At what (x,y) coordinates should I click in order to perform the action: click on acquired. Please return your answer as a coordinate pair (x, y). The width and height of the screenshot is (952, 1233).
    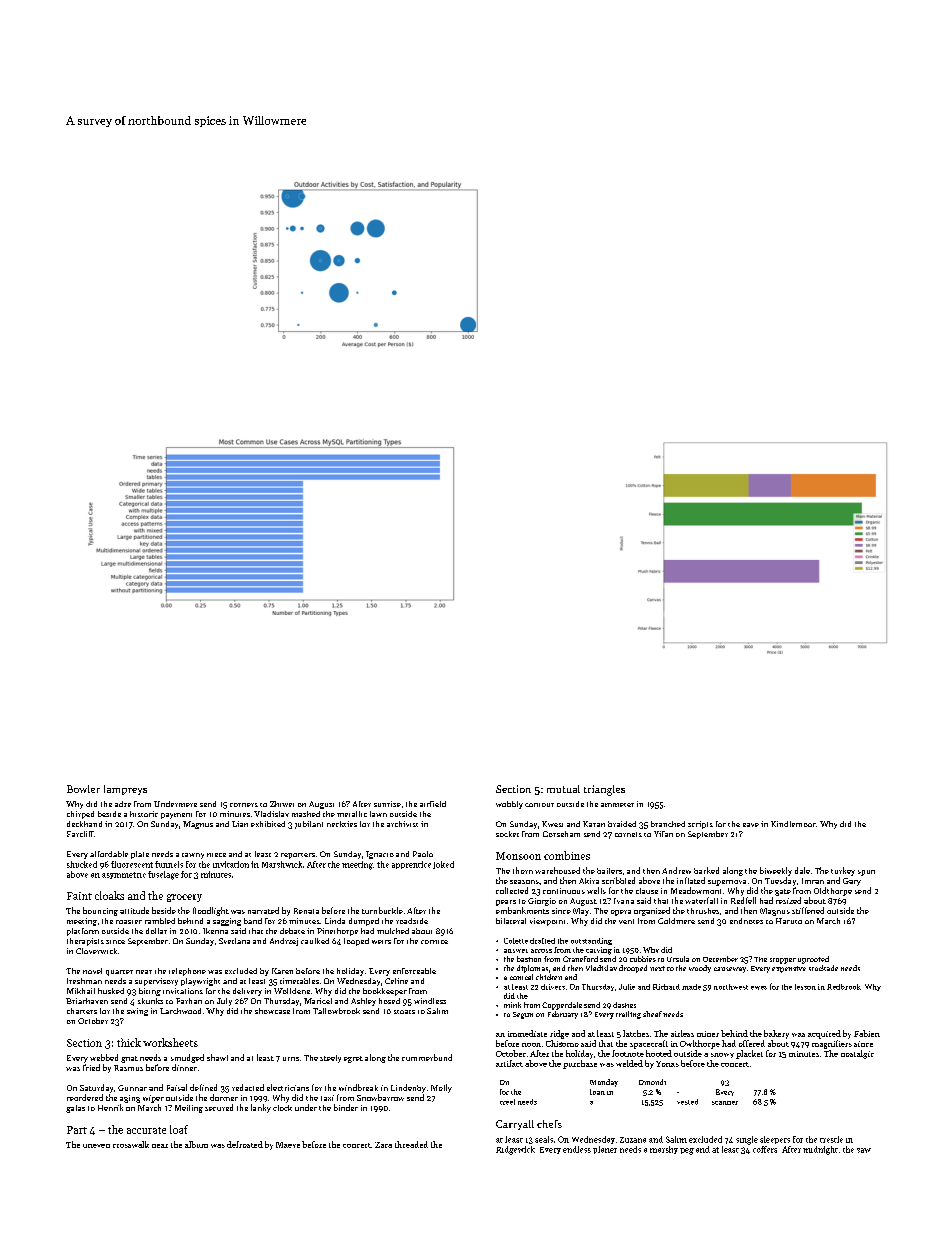
    Looking at the image, I should click on (824, 1034).
